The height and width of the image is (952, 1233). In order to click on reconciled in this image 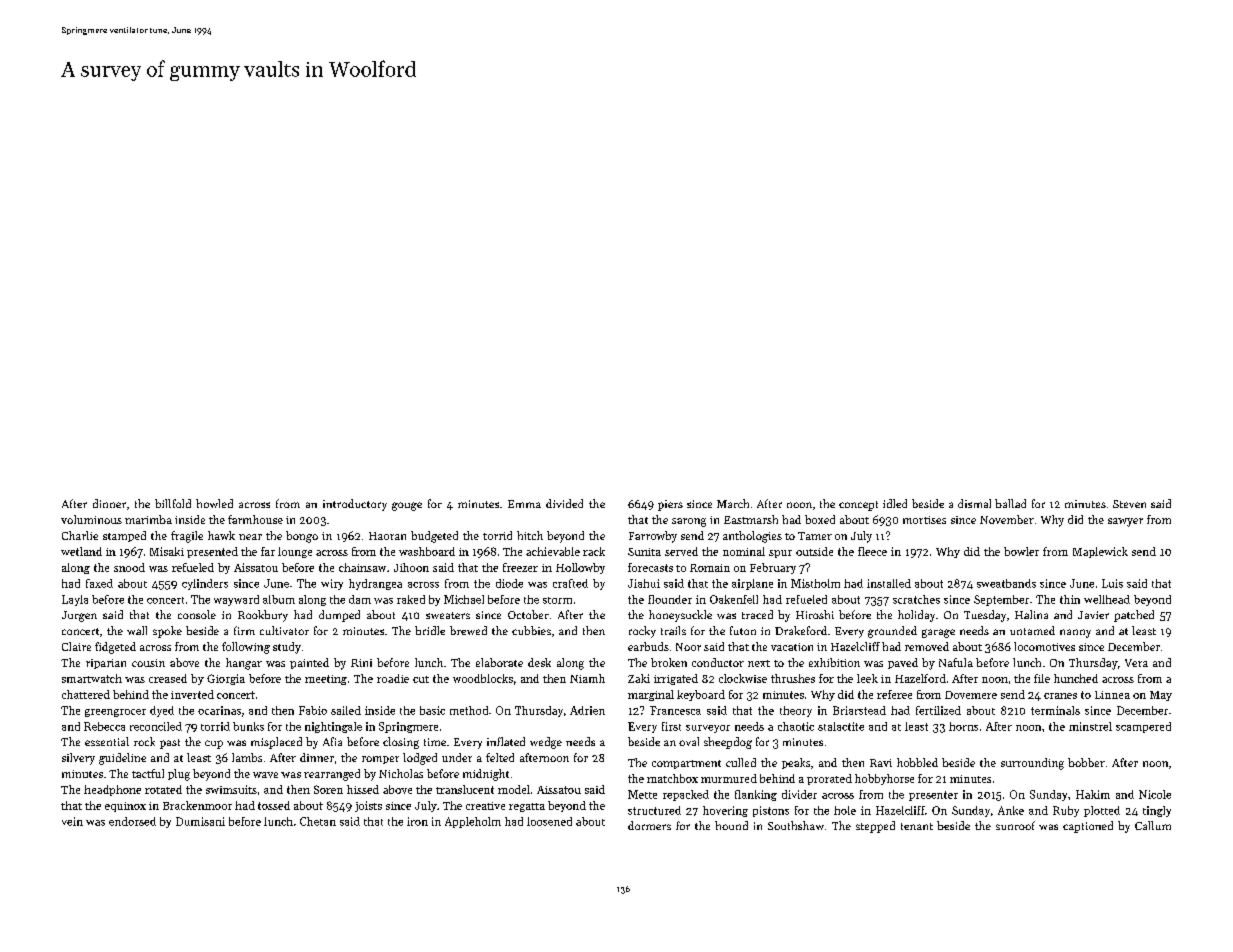, I will do `click(156, 726)`.
